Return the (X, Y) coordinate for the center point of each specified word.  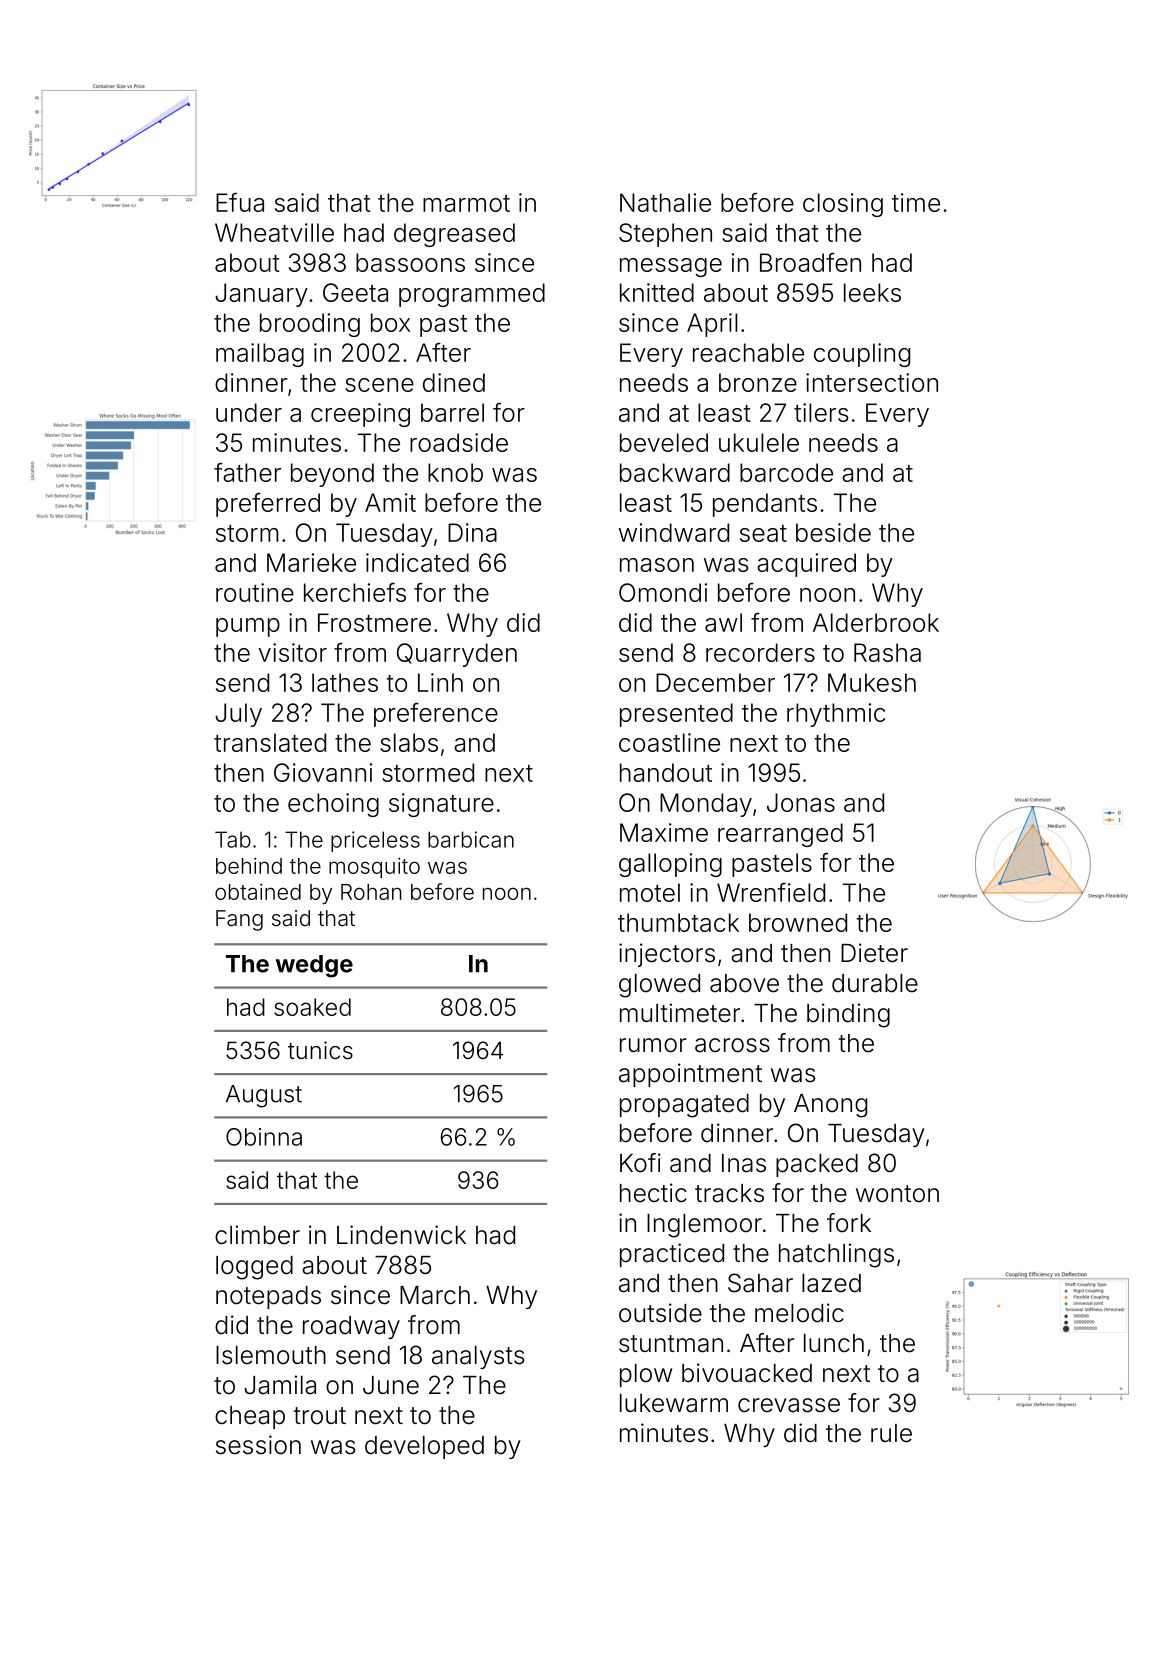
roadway (351, 1327)
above (744, 983)
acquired (806, 565)
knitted (657, 292)
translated (270, 742)
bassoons (410, 262)
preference (436, 714)
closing (843, 205)
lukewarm (674, 1403)
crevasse (789, 1405)
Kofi (640, 1163)
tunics (320, 1050)
